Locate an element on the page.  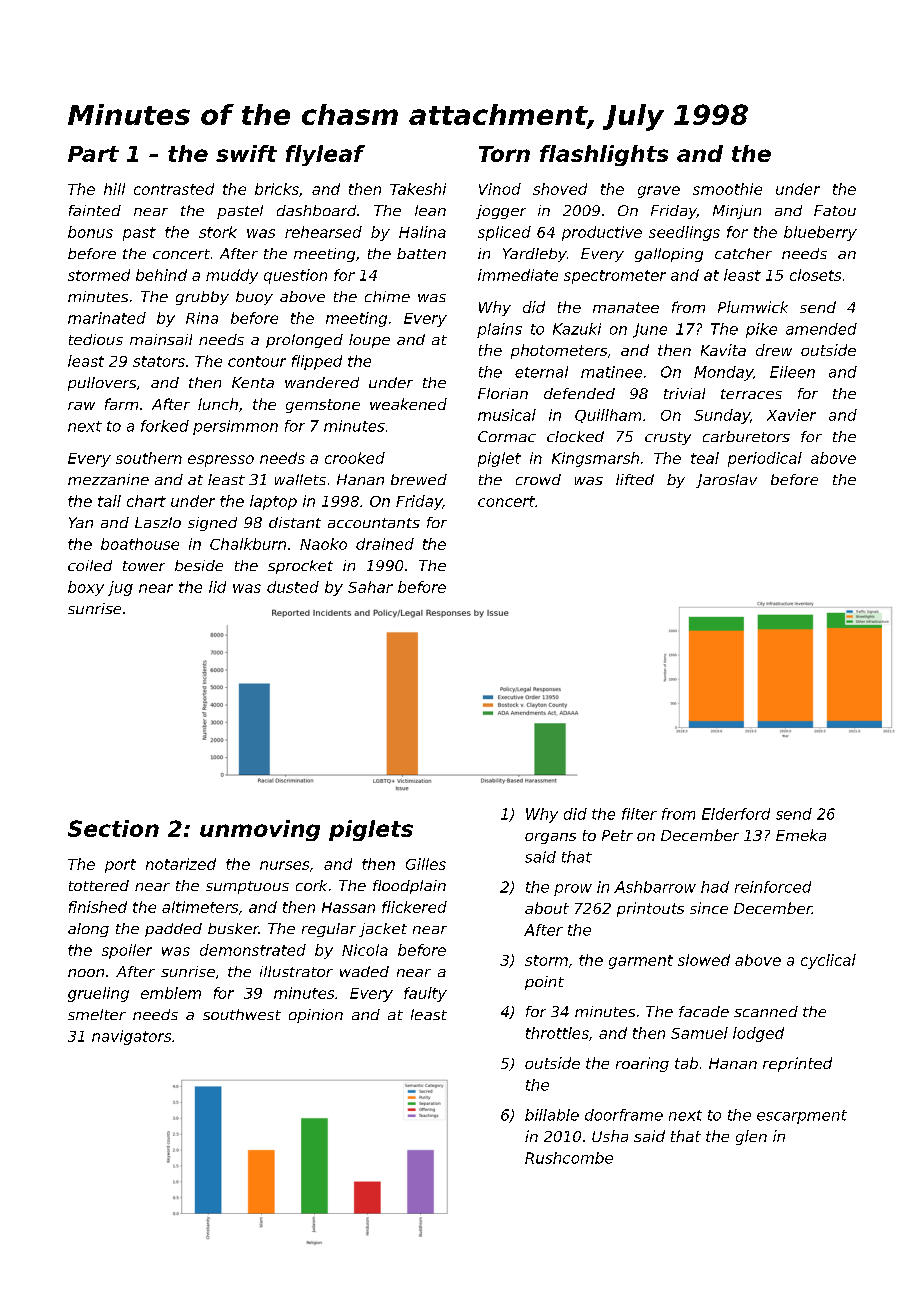
crusty is located at coordinates (668, 438).
